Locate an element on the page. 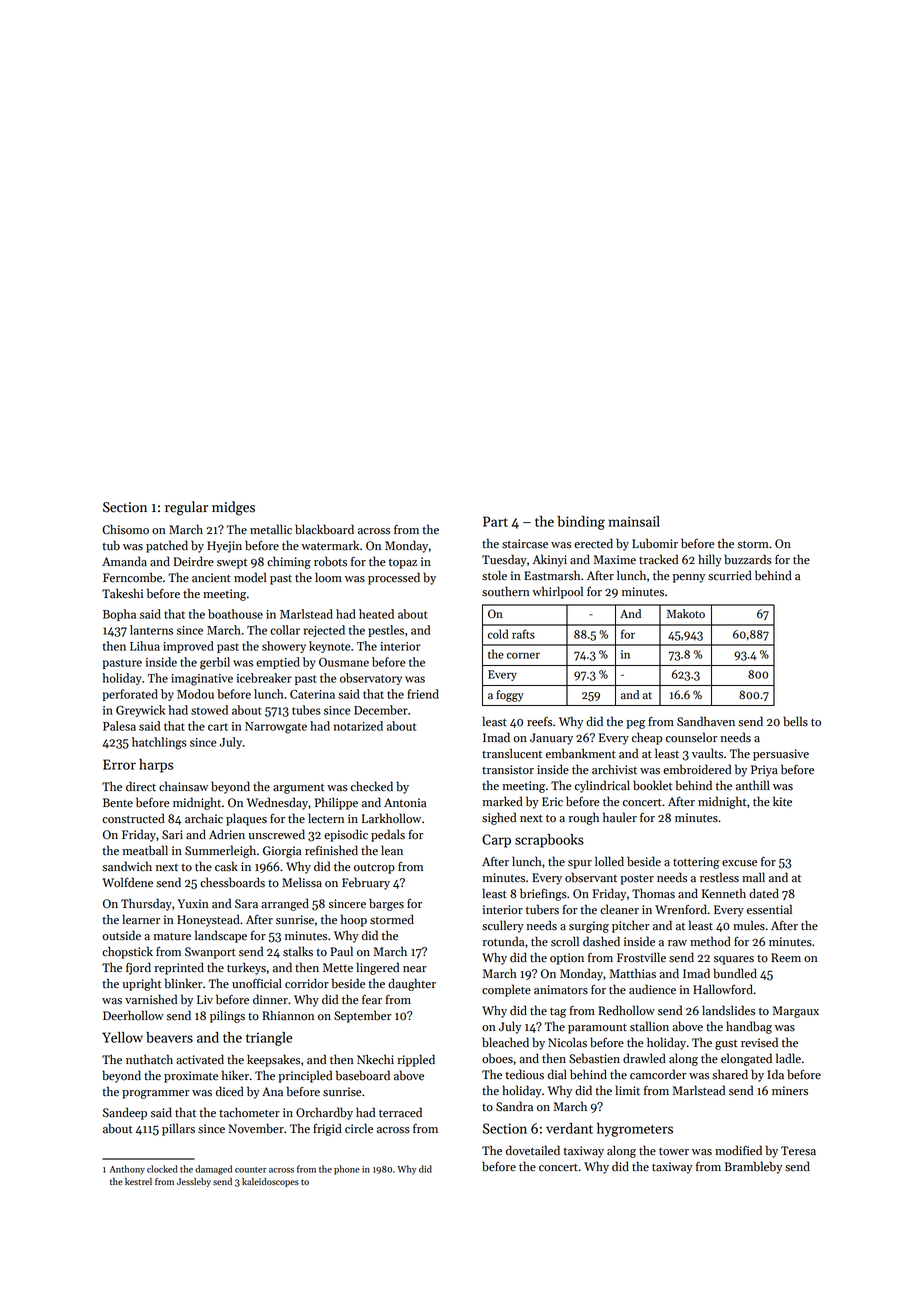  southern is located at coordinates (506, 591).
